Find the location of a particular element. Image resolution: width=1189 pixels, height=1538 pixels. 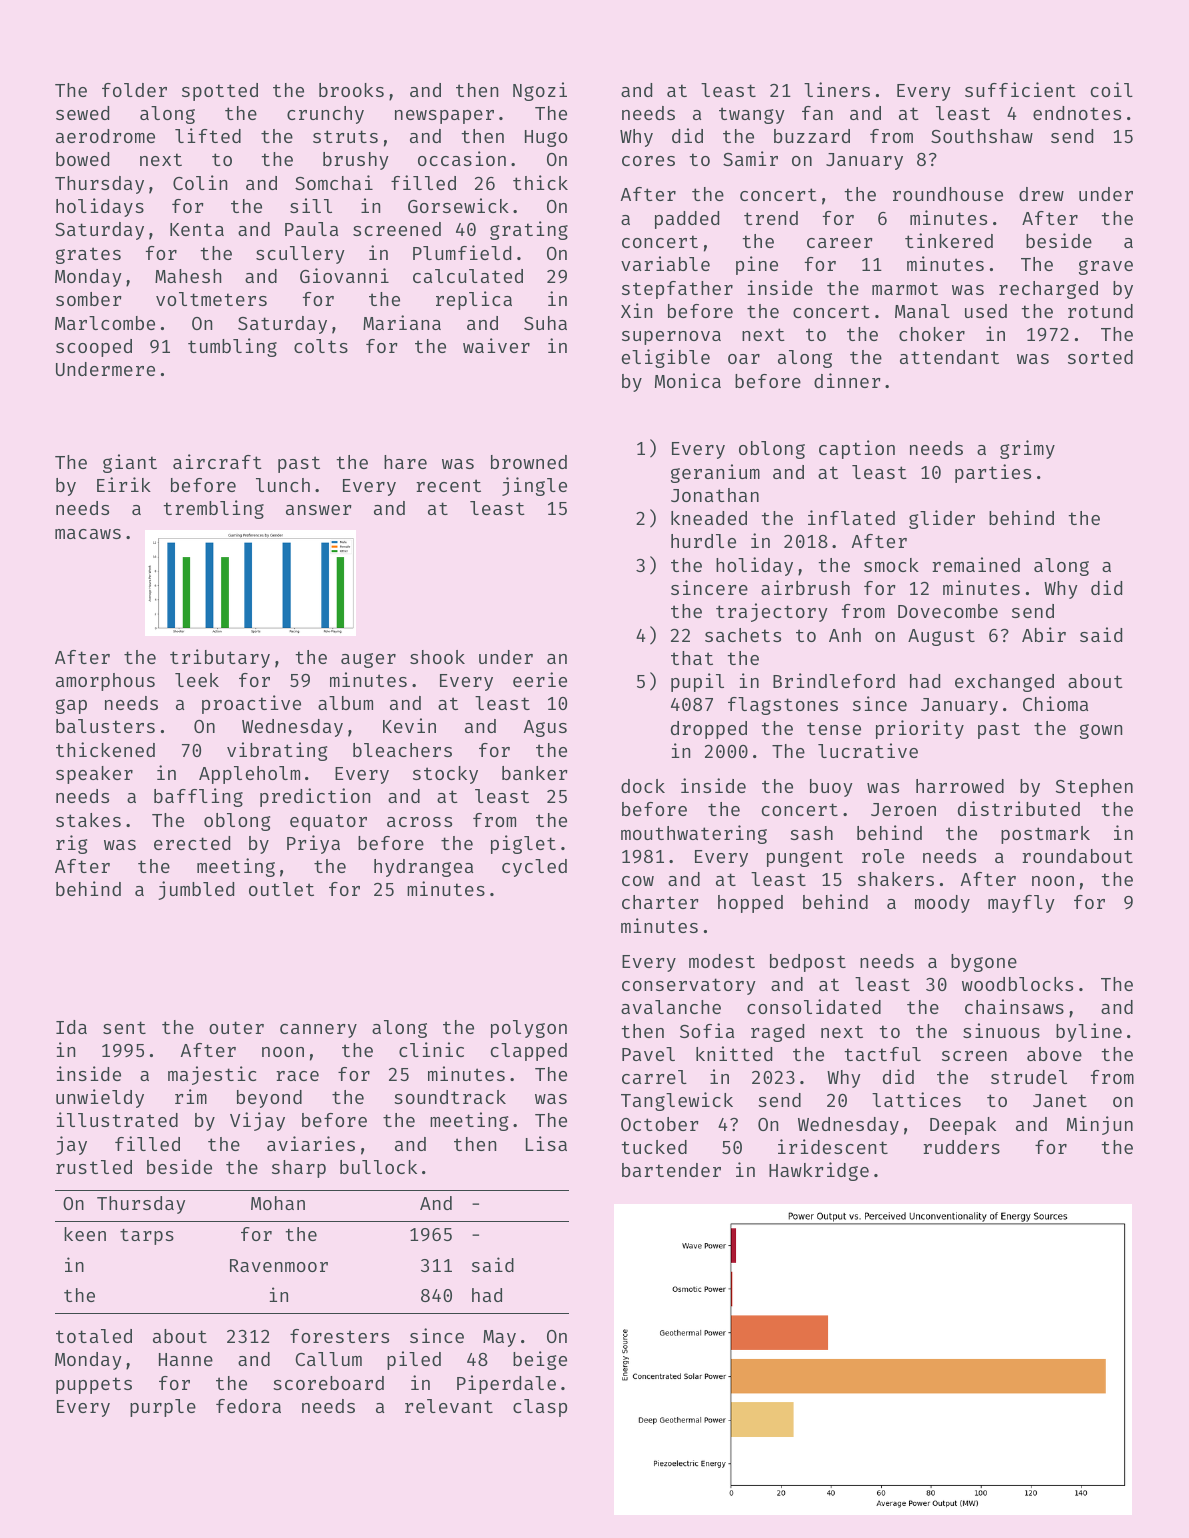

Southshaw is located at coordinates (982, 136).
